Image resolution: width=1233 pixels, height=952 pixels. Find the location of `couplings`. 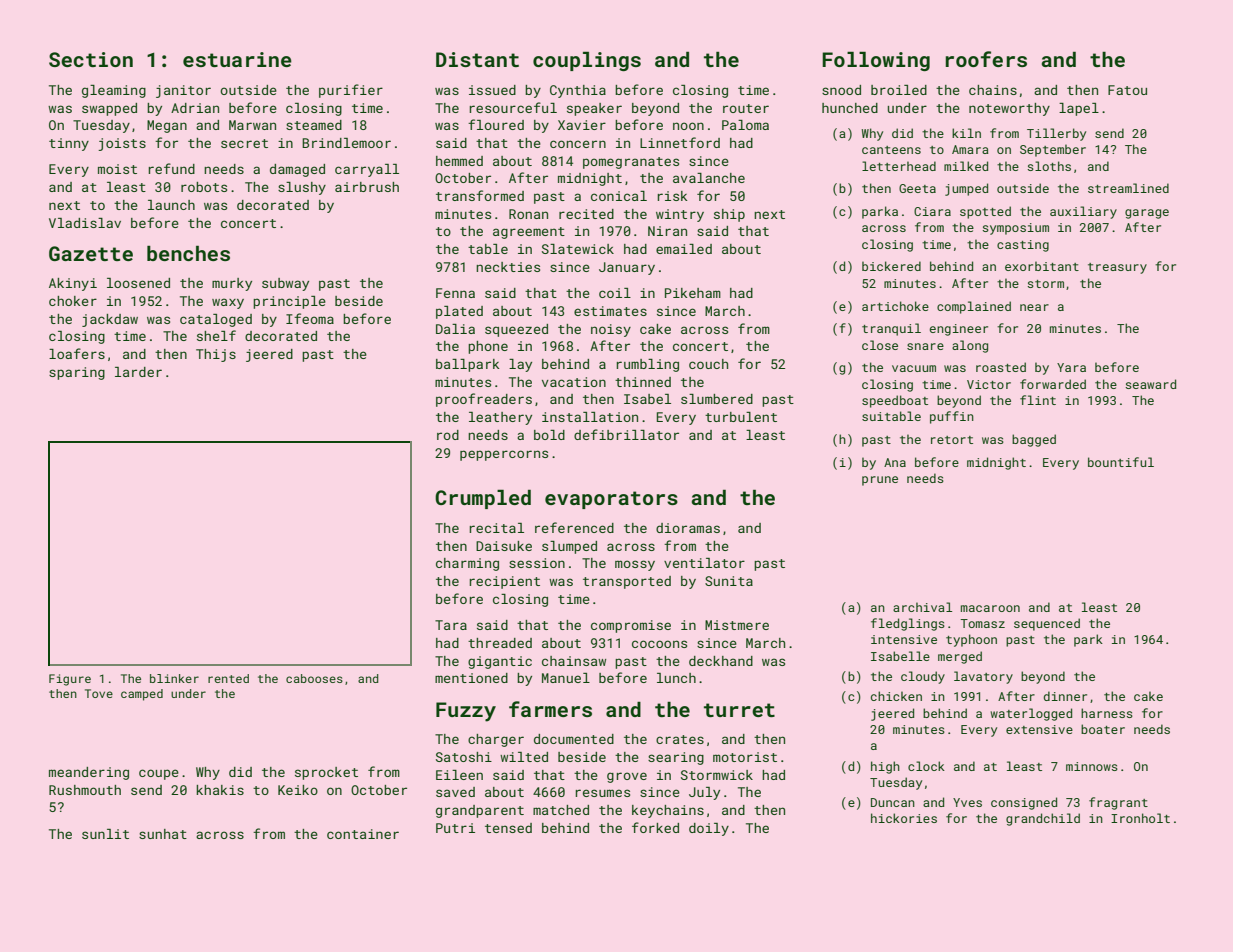

couplings is located at coordinates (587, 61).
